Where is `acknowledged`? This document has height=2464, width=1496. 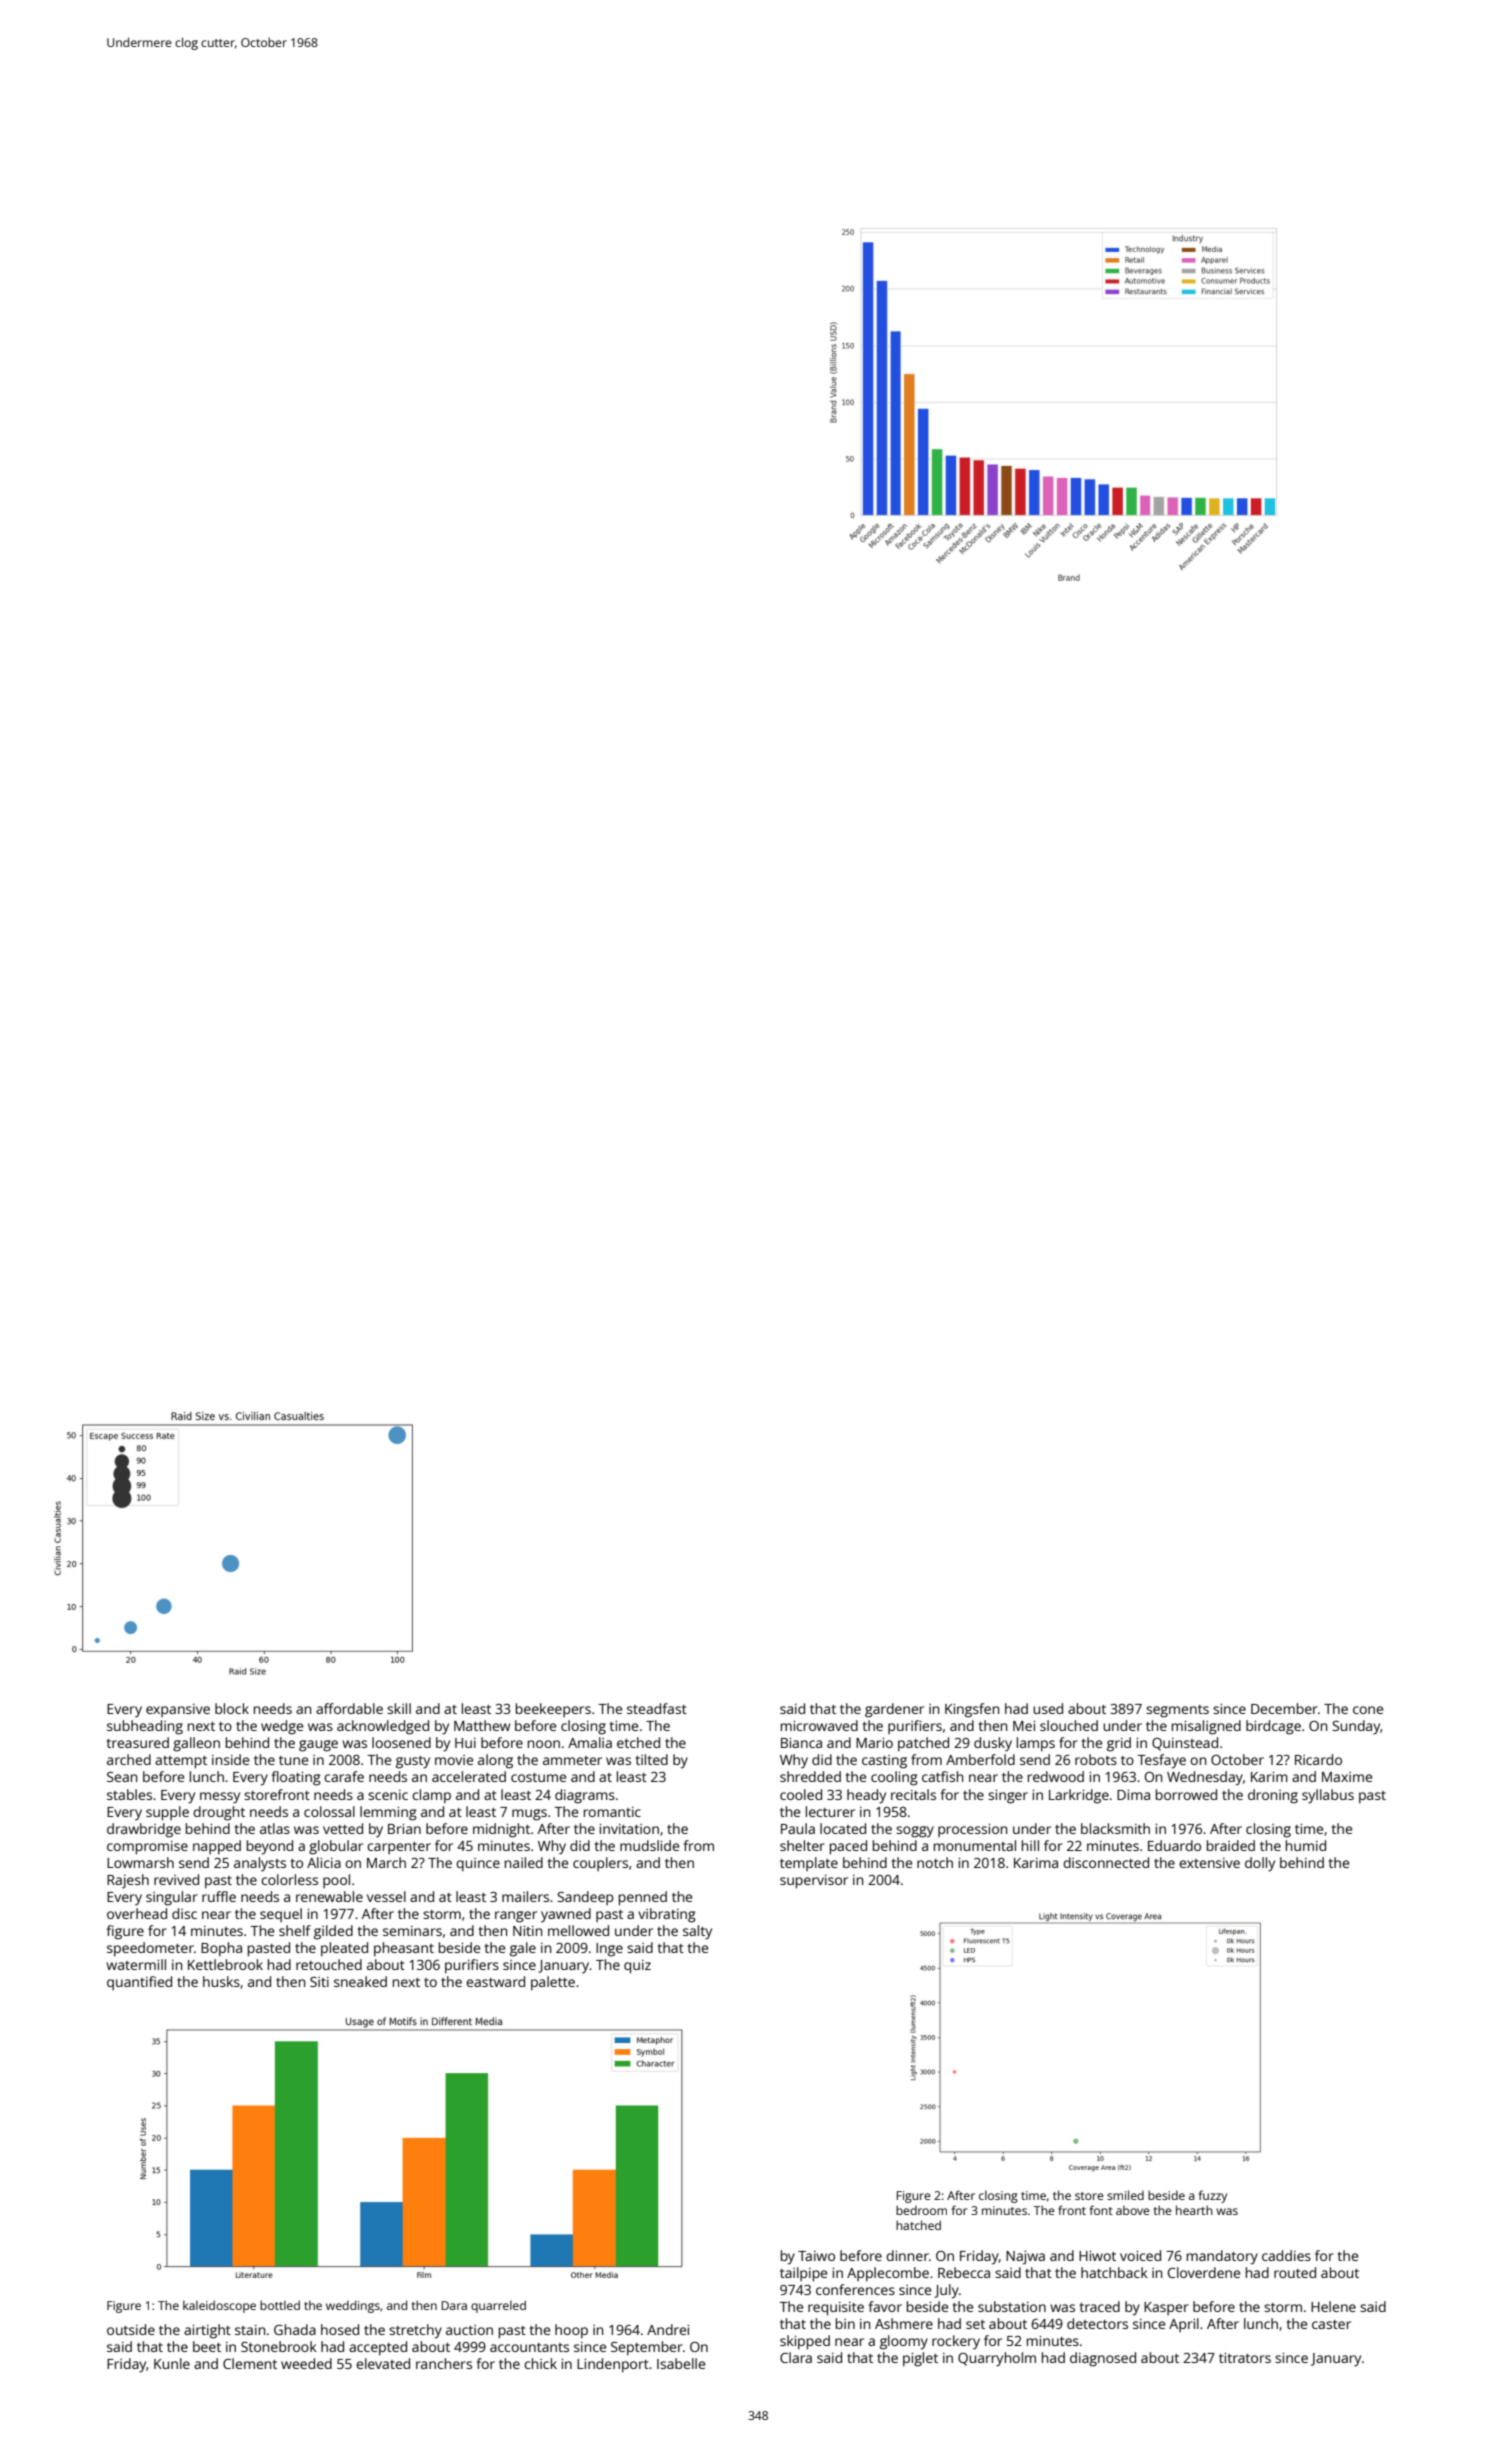 acknowledged is located at coordinates (383, 1727).
